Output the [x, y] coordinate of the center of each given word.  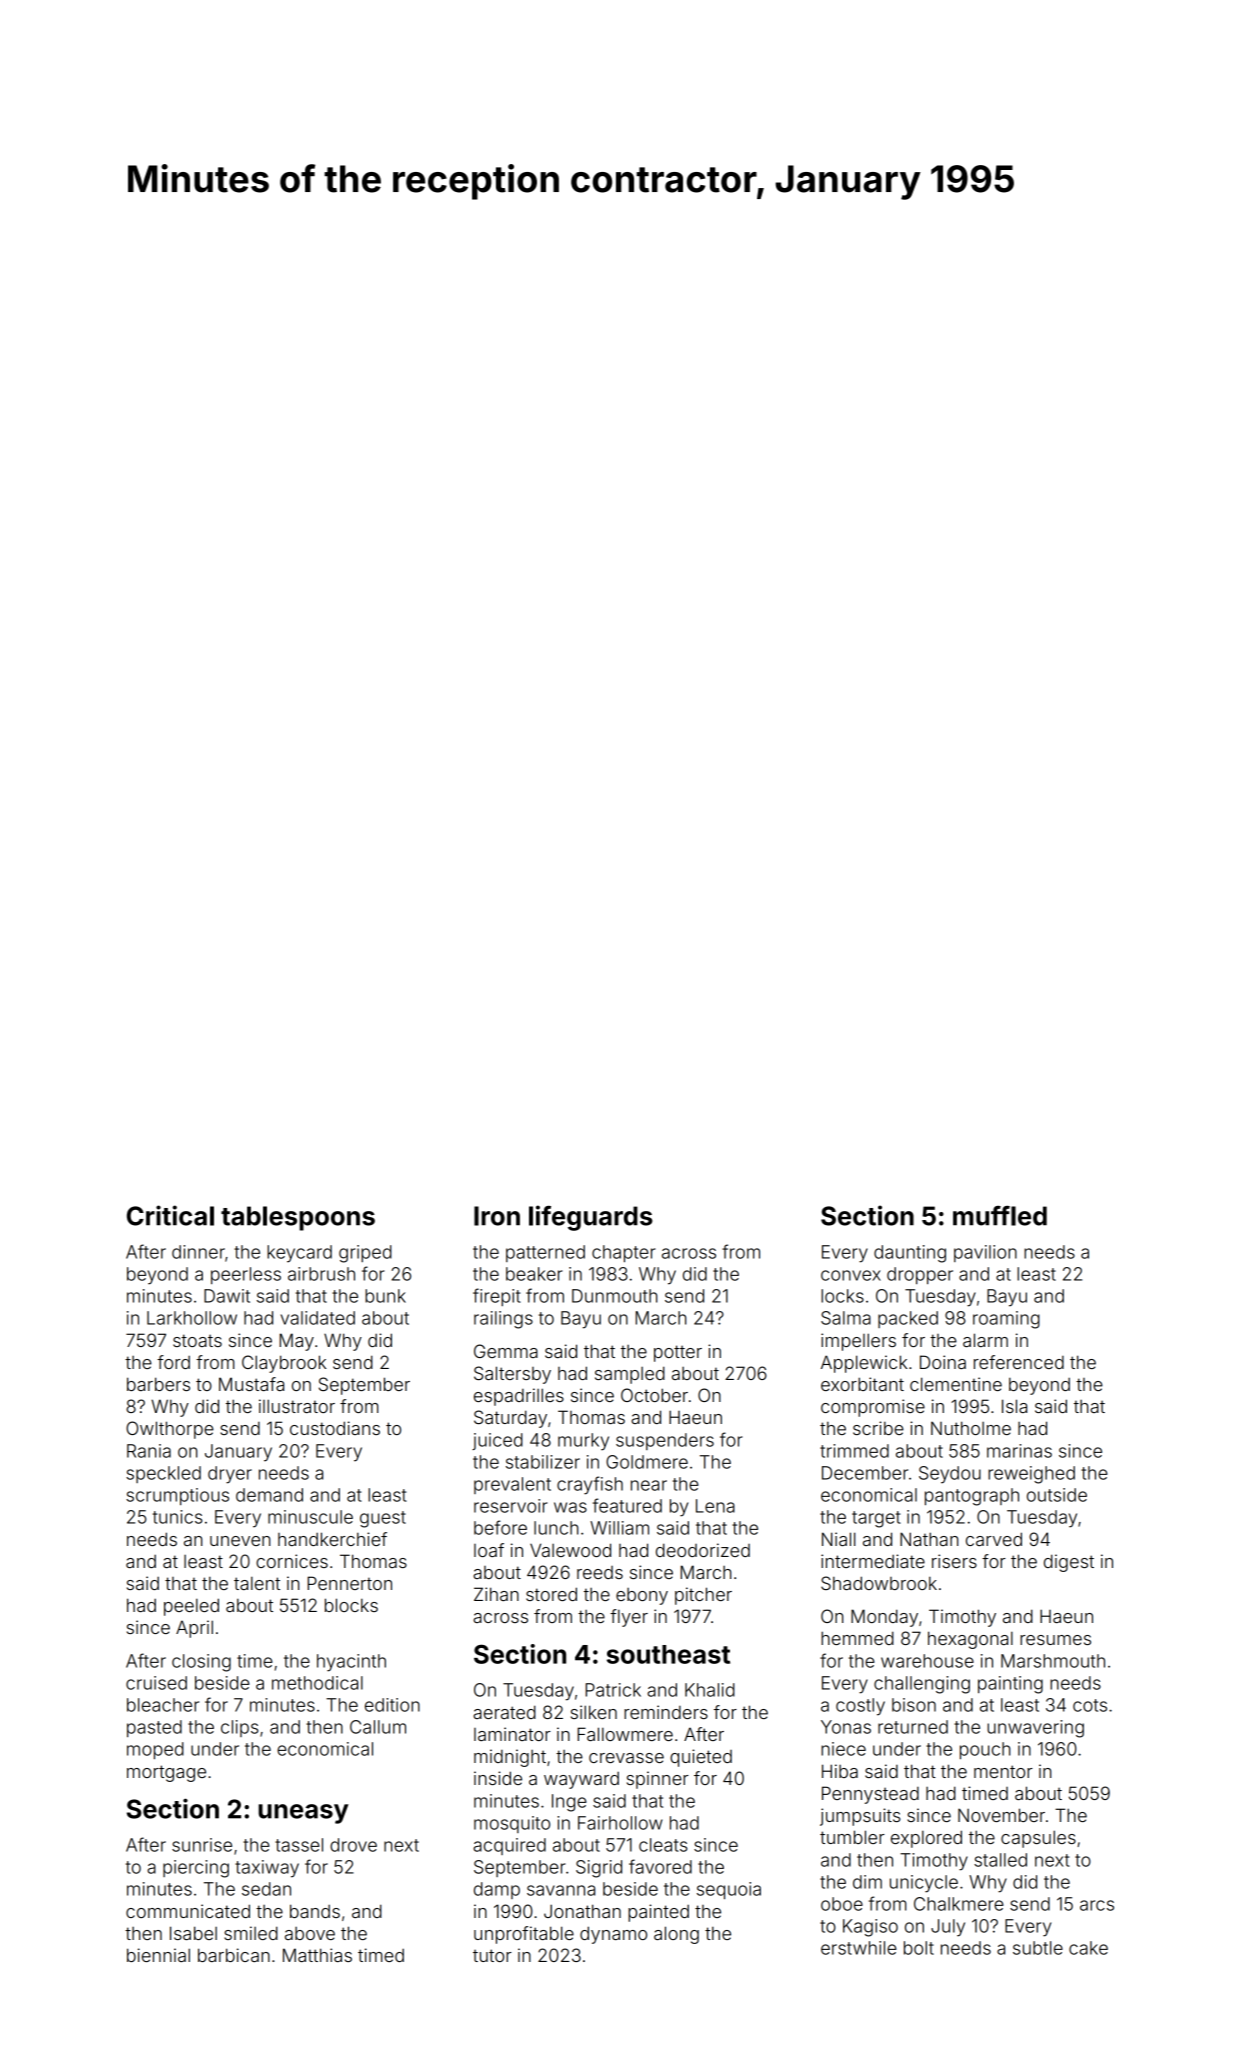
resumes [1055, 1640]
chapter [624, 1253]
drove [353, 1845]
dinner [198, 1252]
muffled [1000, 1216]
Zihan [496, 1594]
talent [257, 1583]
